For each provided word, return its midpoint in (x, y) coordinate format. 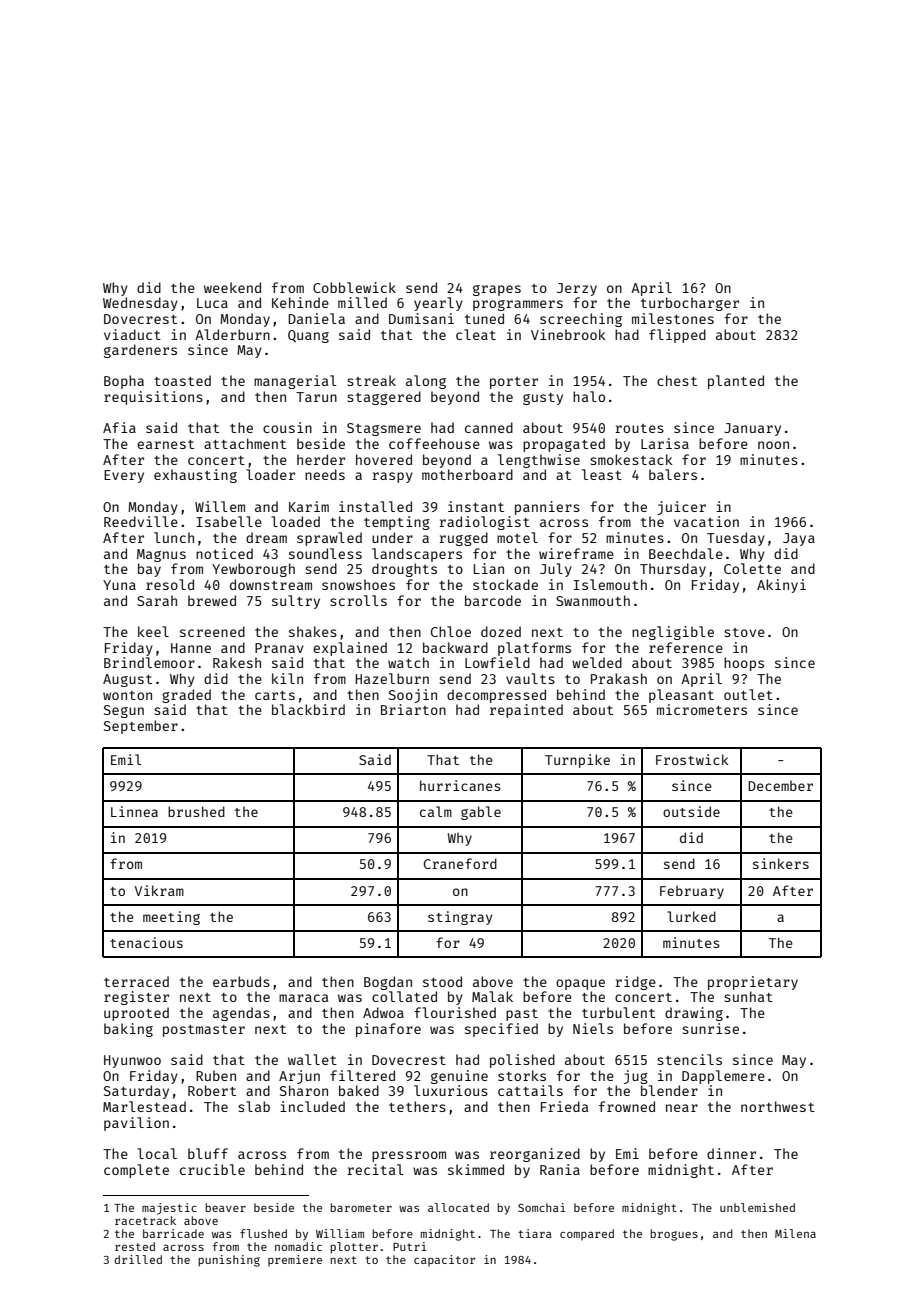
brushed (196, 811)
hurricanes (460, 785)
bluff (208, 1153)
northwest (778, 1106)
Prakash (619, 678)
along (426, 382)
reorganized (535, 1155)
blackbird (308, 709)
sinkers (781, 863)
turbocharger (690, 304)
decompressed (496, 696)
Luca (212, 303)
